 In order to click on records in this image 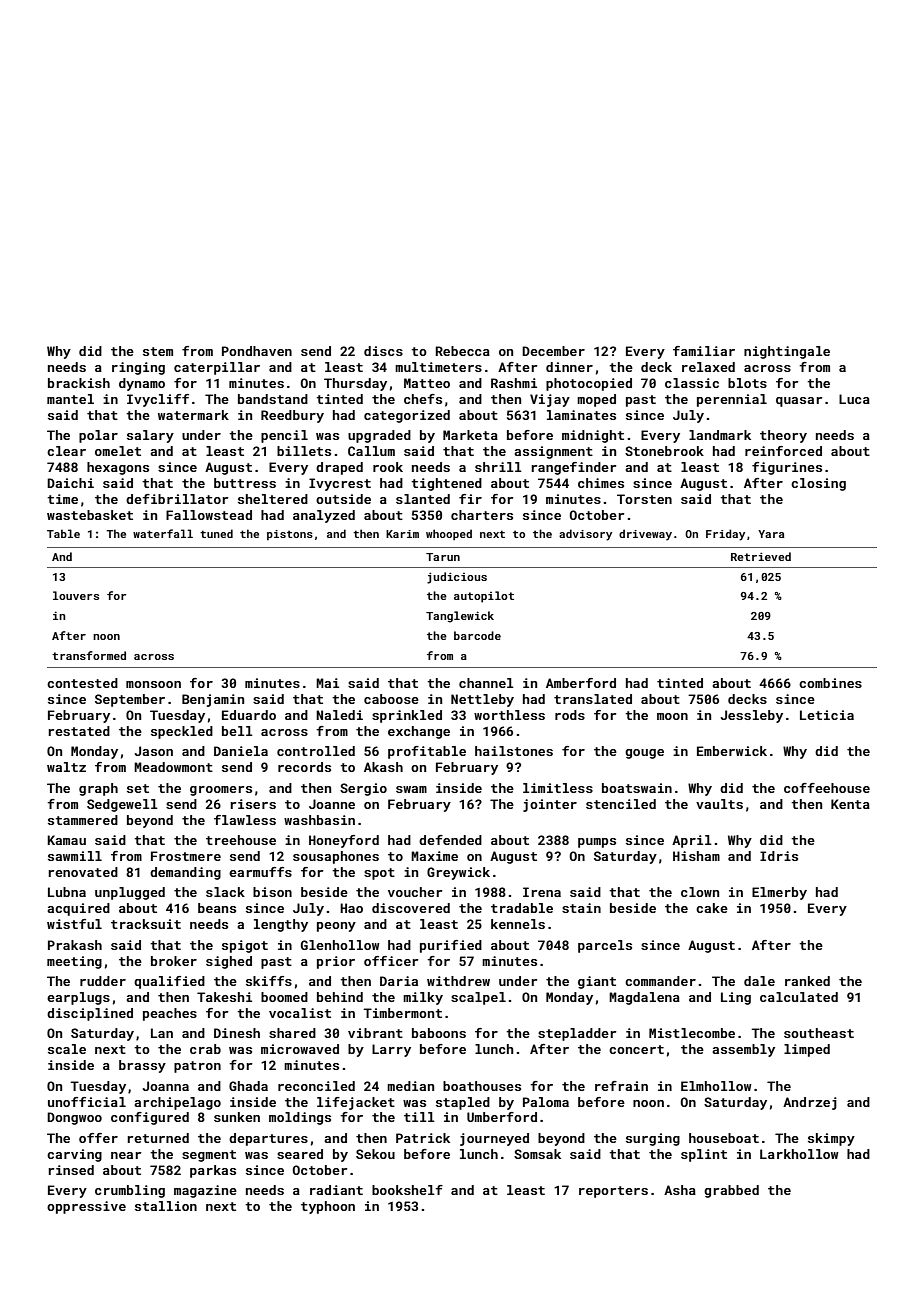, I will do `click(304, 767)`.
